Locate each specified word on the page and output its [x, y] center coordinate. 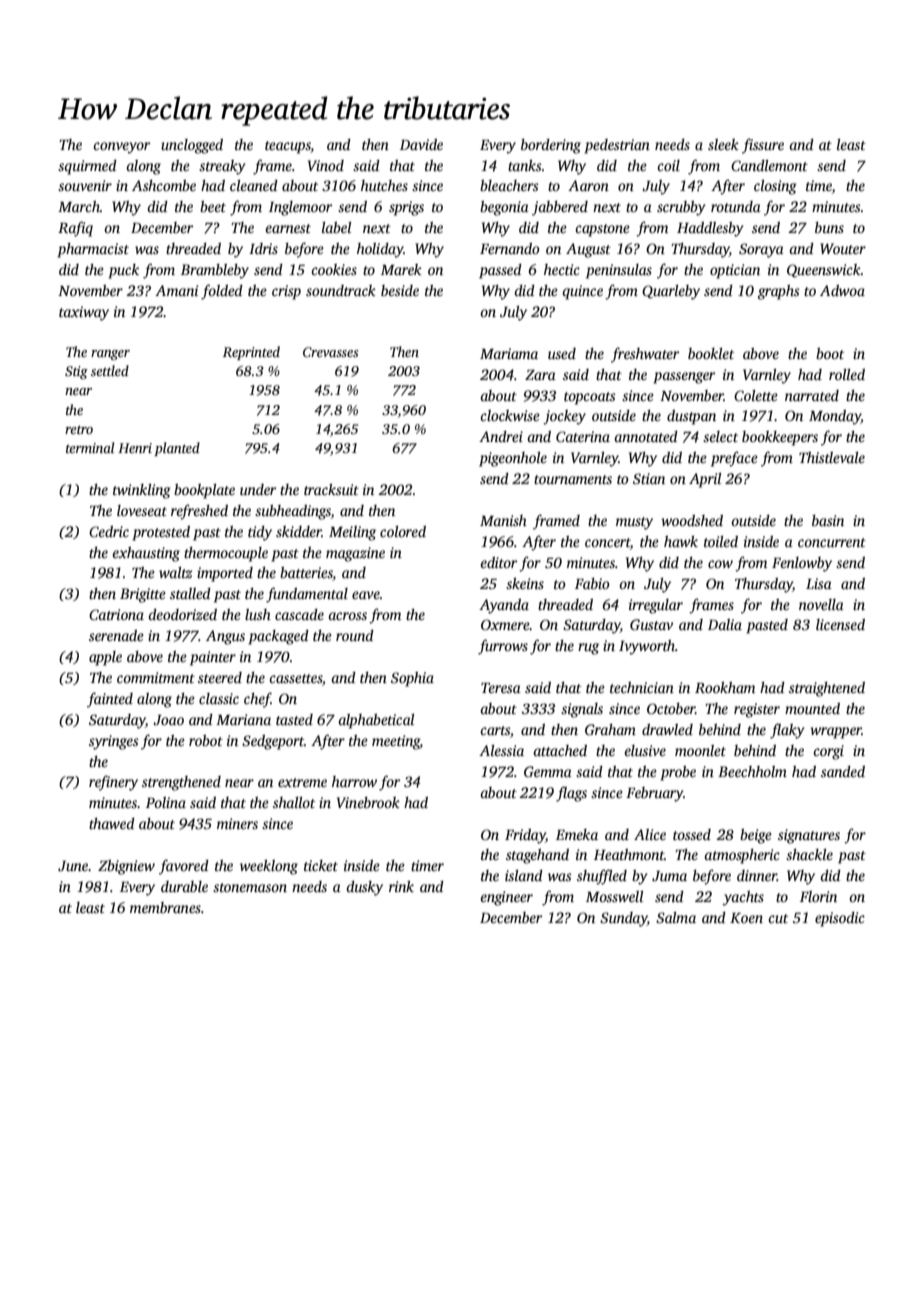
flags [571, 794]
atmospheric [742, 856]
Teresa [501, 688]
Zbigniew [126, 867]
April [705, 480]
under [258, 489]
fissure [763, 146]
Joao [168, 720]
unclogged [192, 146]
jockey [564, 417]
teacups [288, 147]
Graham [610, 729]
